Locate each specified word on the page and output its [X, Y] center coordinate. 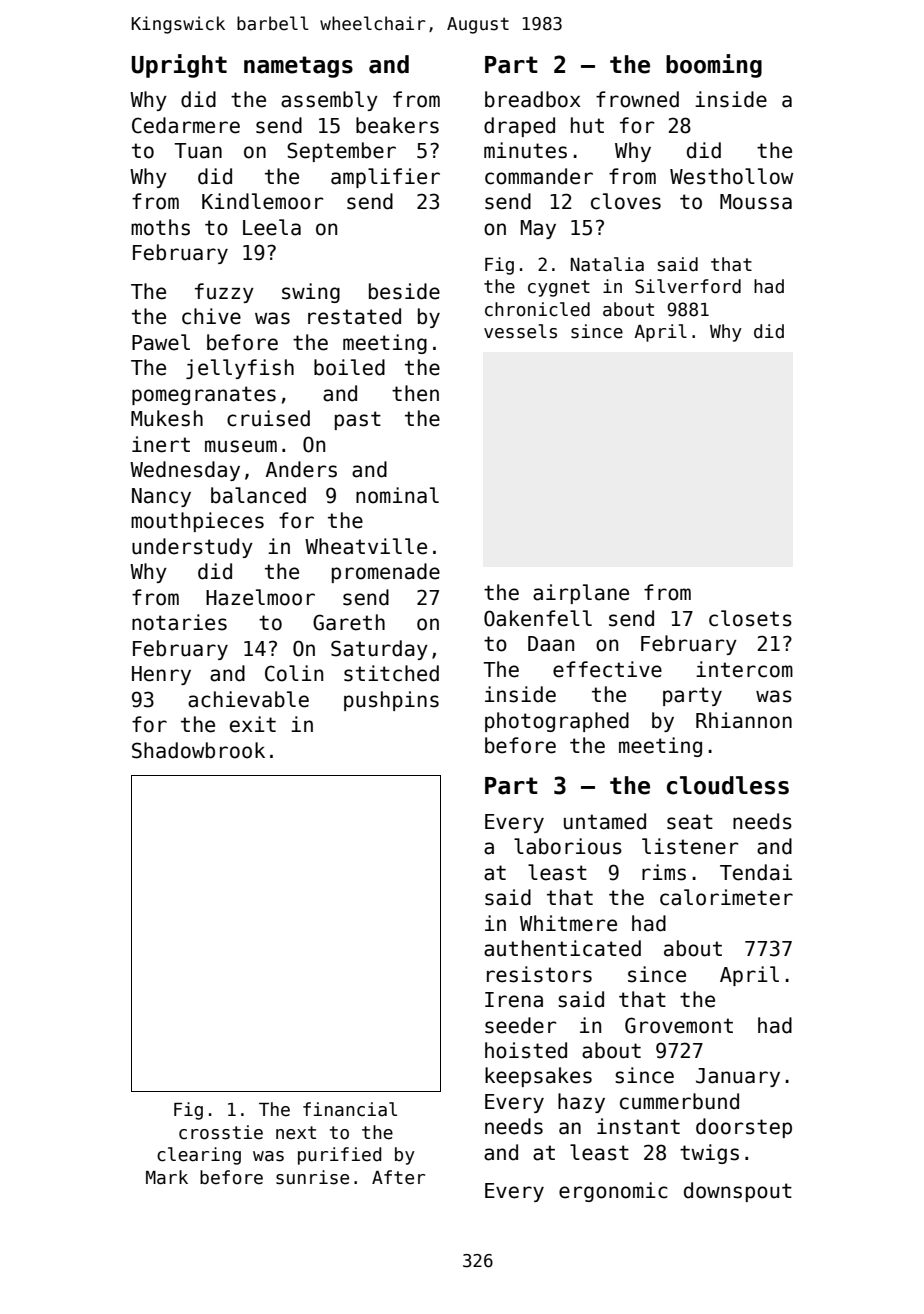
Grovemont [679, 1025]
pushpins [391, 701]
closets [750, 618]
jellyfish [240, 369]
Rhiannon [744, 720]
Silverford [688, 286]
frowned [637, 99]
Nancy [161, 497]
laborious [568, 846]
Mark [167, 1177]
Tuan [198, 151]
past [358, 420]
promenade [386, 573]
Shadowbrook [198, 750]
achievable [248, 699]
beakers [397, 125]
